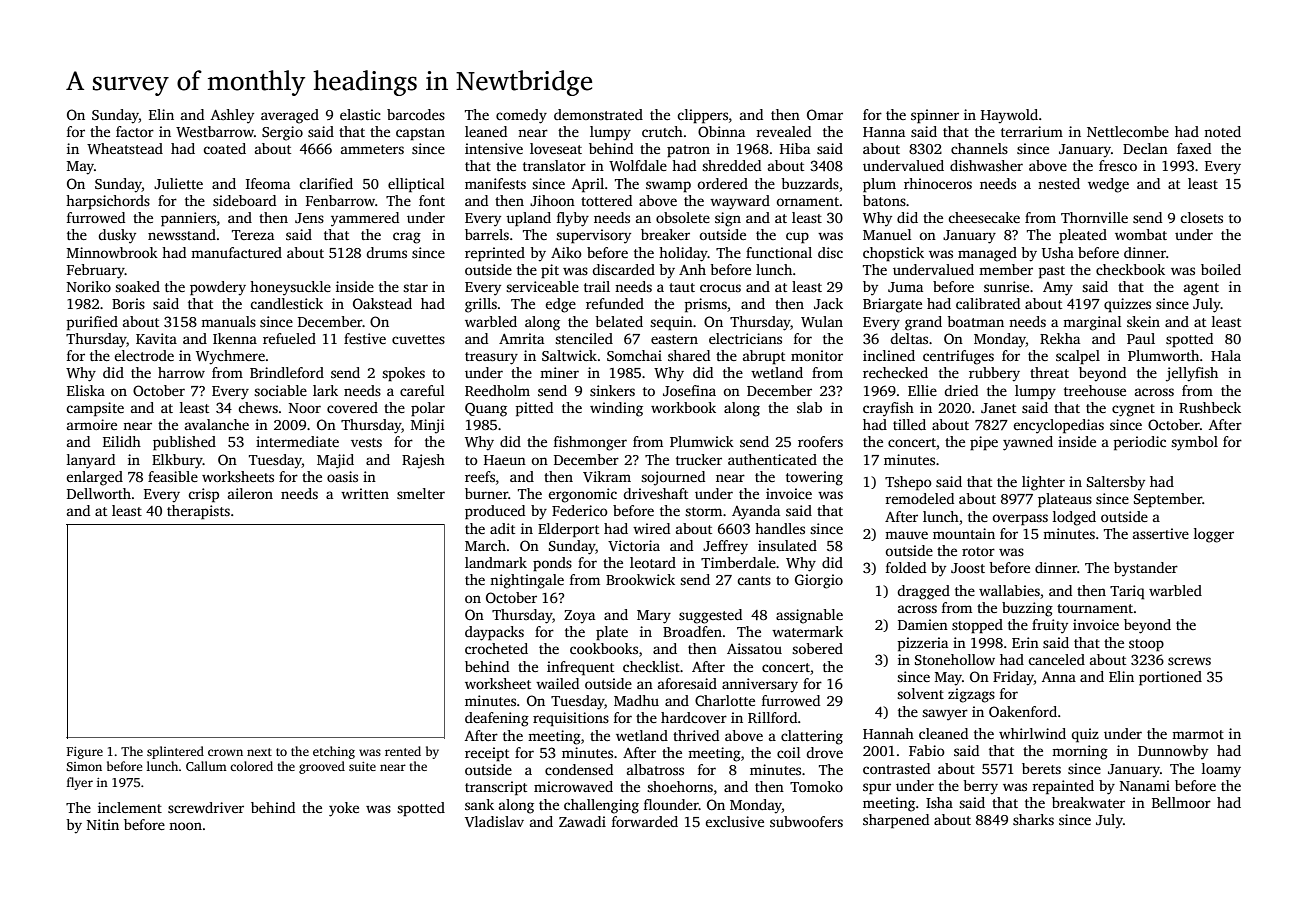  What do you see at coordinates (130, 807) in the screenshot?
I see `inclement` at bounding box center [130, 807].
